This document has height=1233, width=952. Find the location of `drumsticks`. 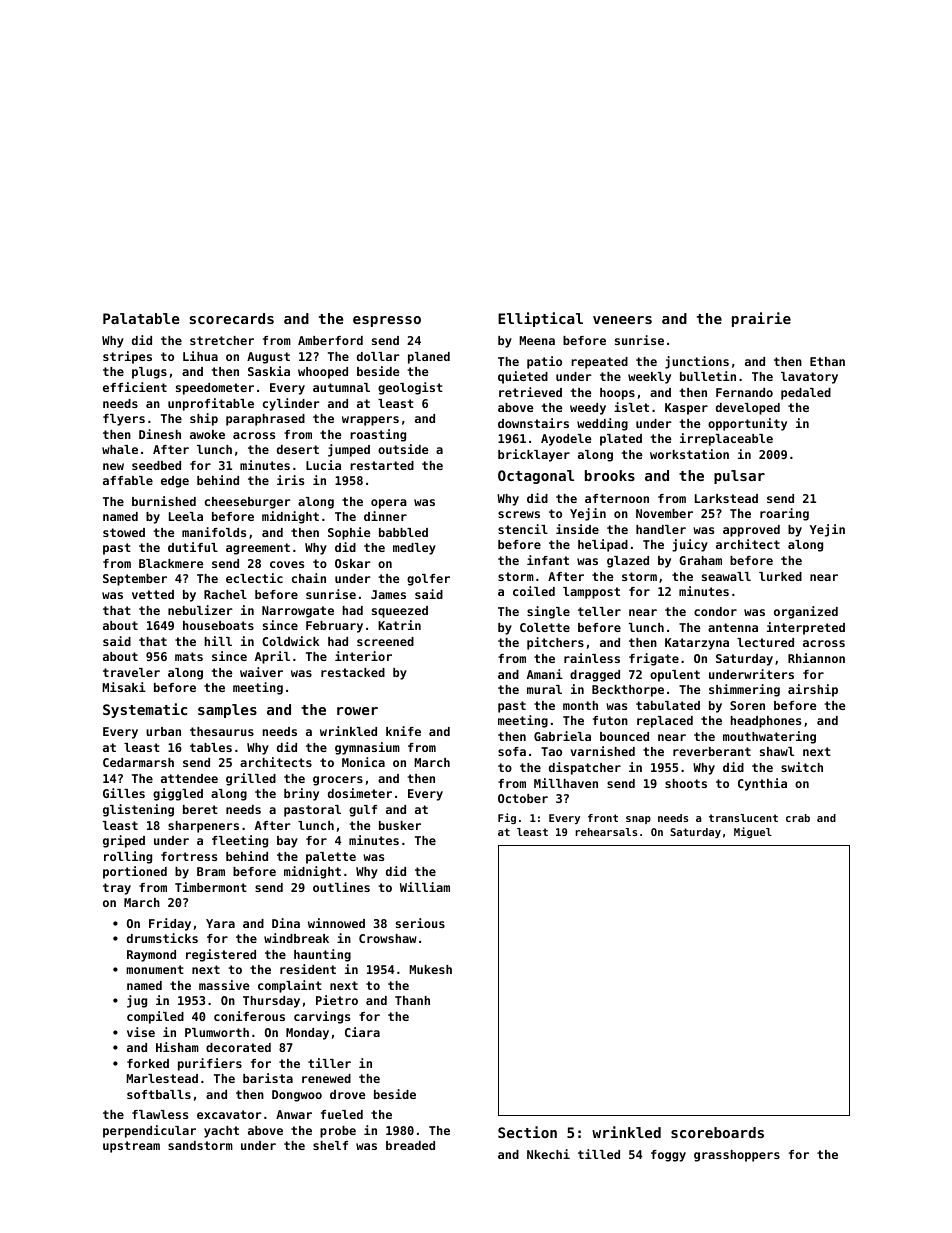

drumsticks is located at coordinates (162, 938).
